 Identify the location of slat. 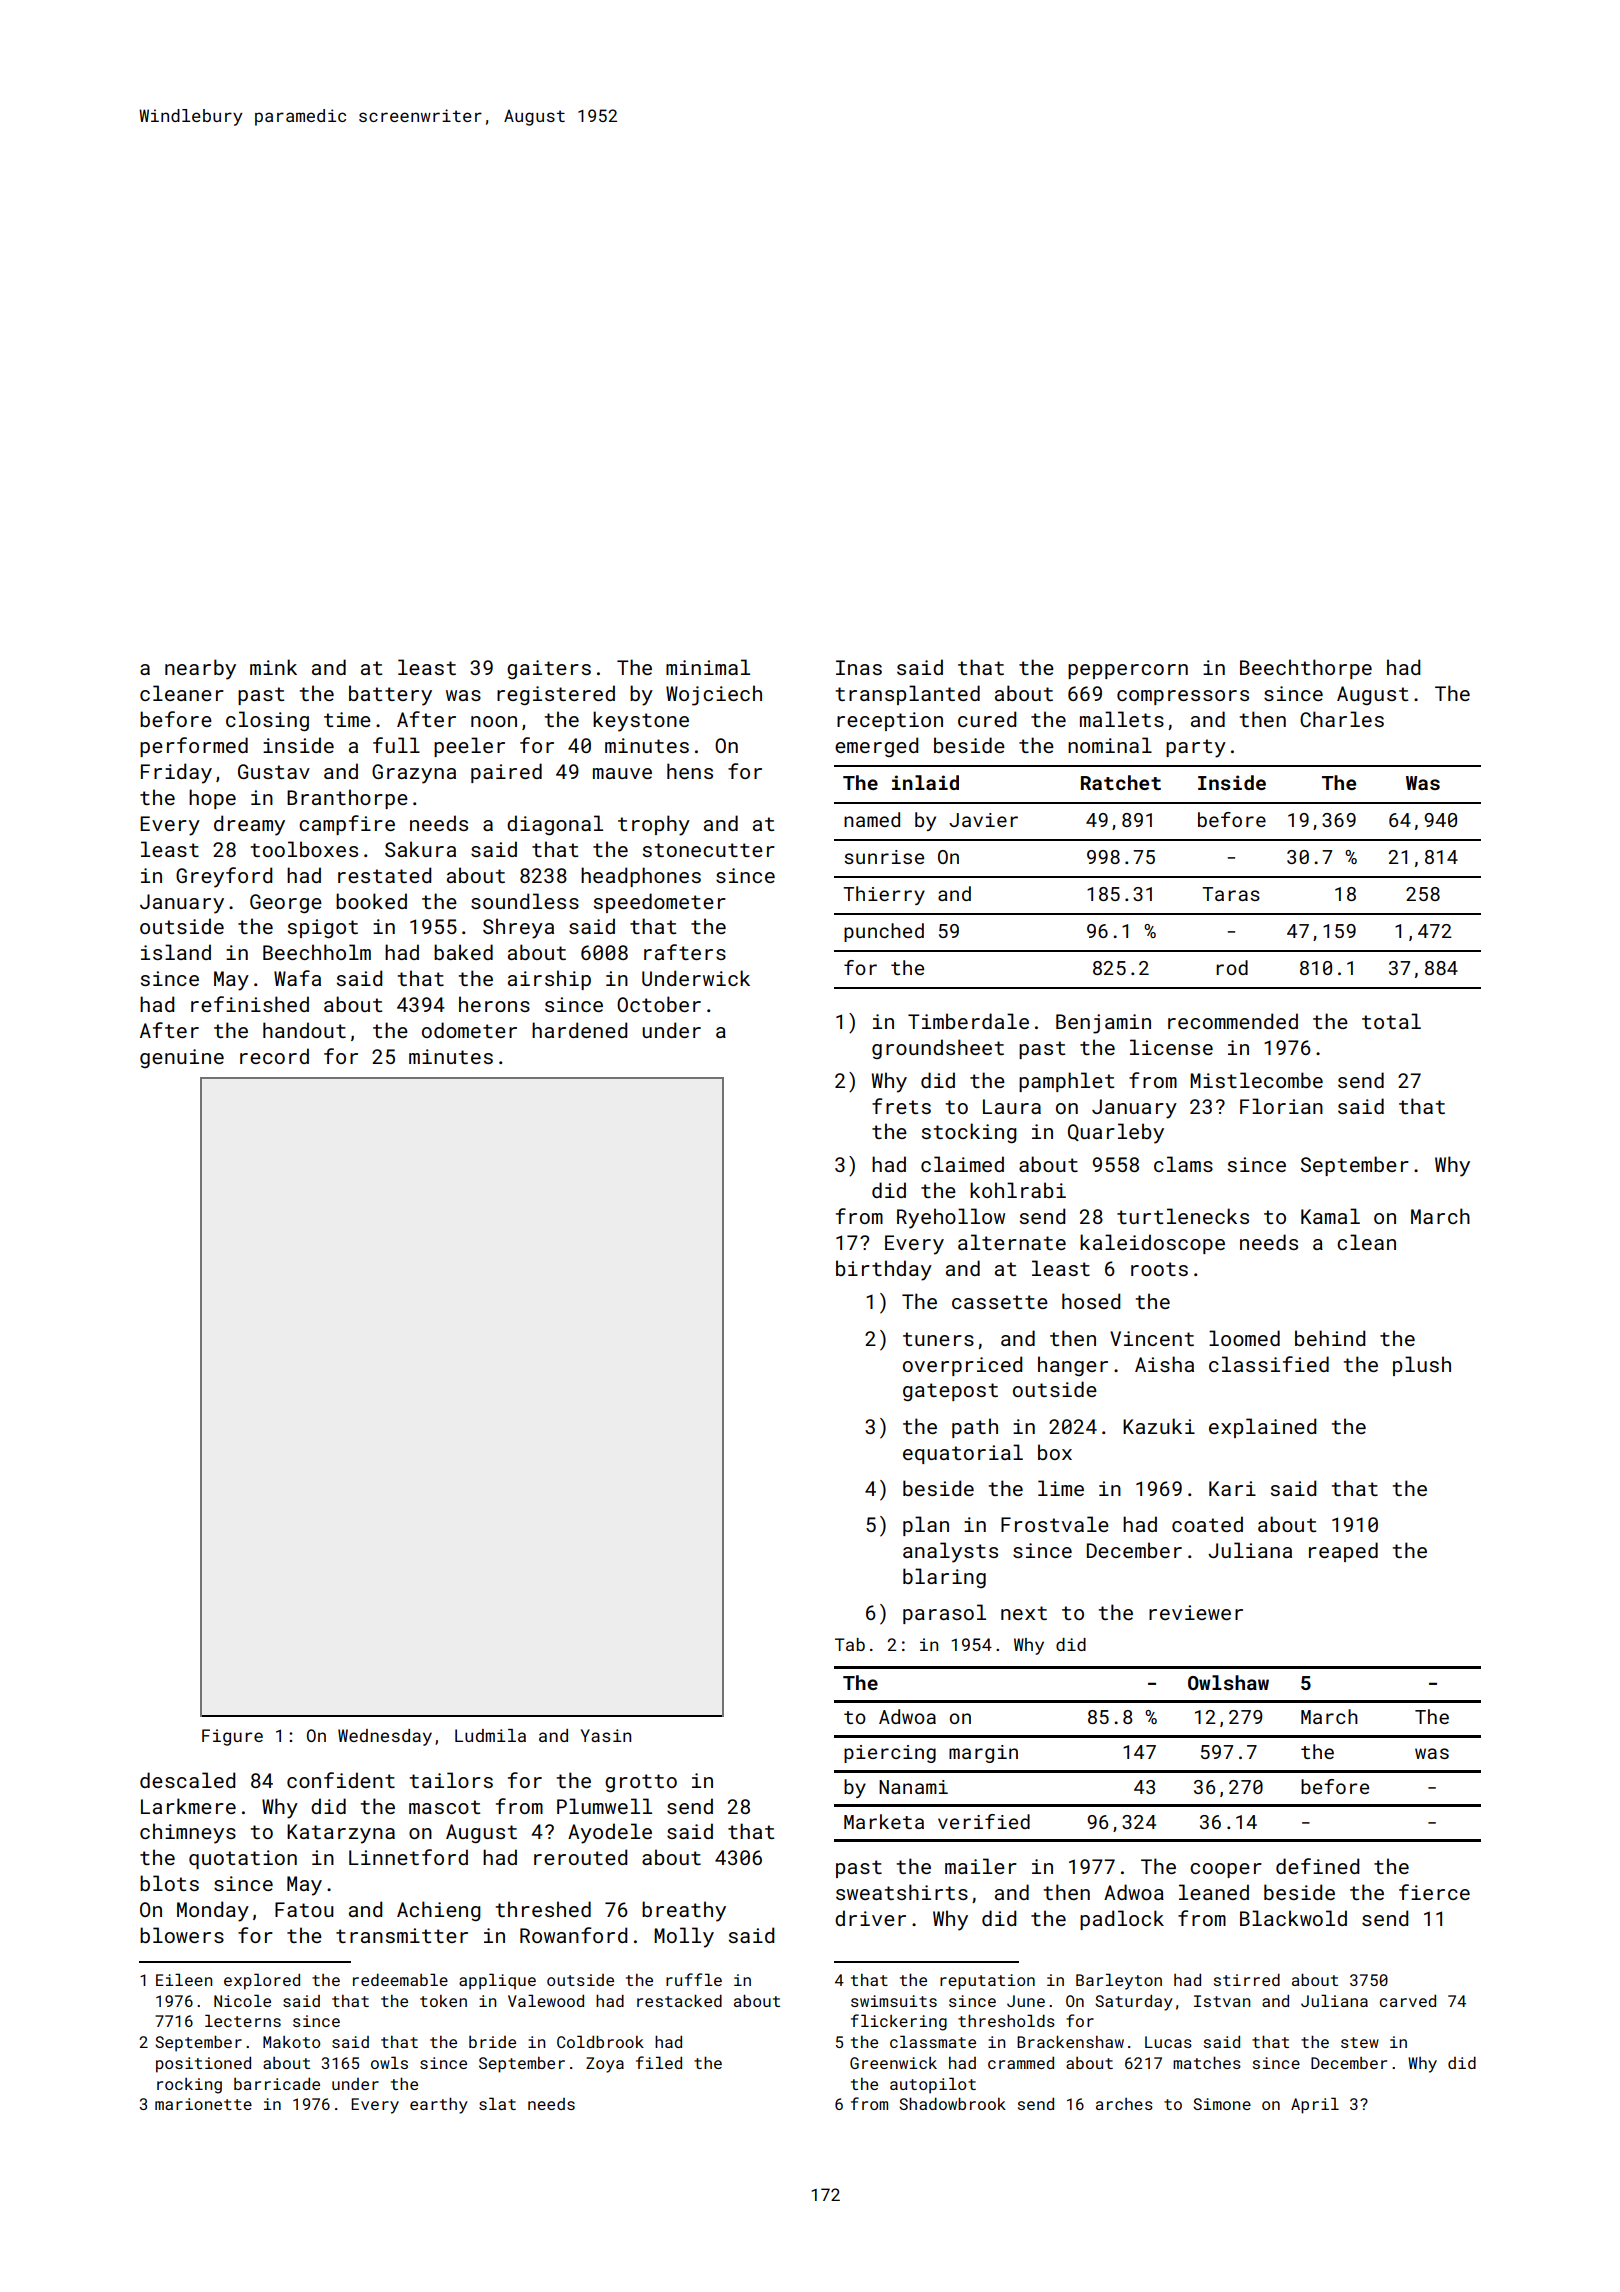
(497, 2103).
